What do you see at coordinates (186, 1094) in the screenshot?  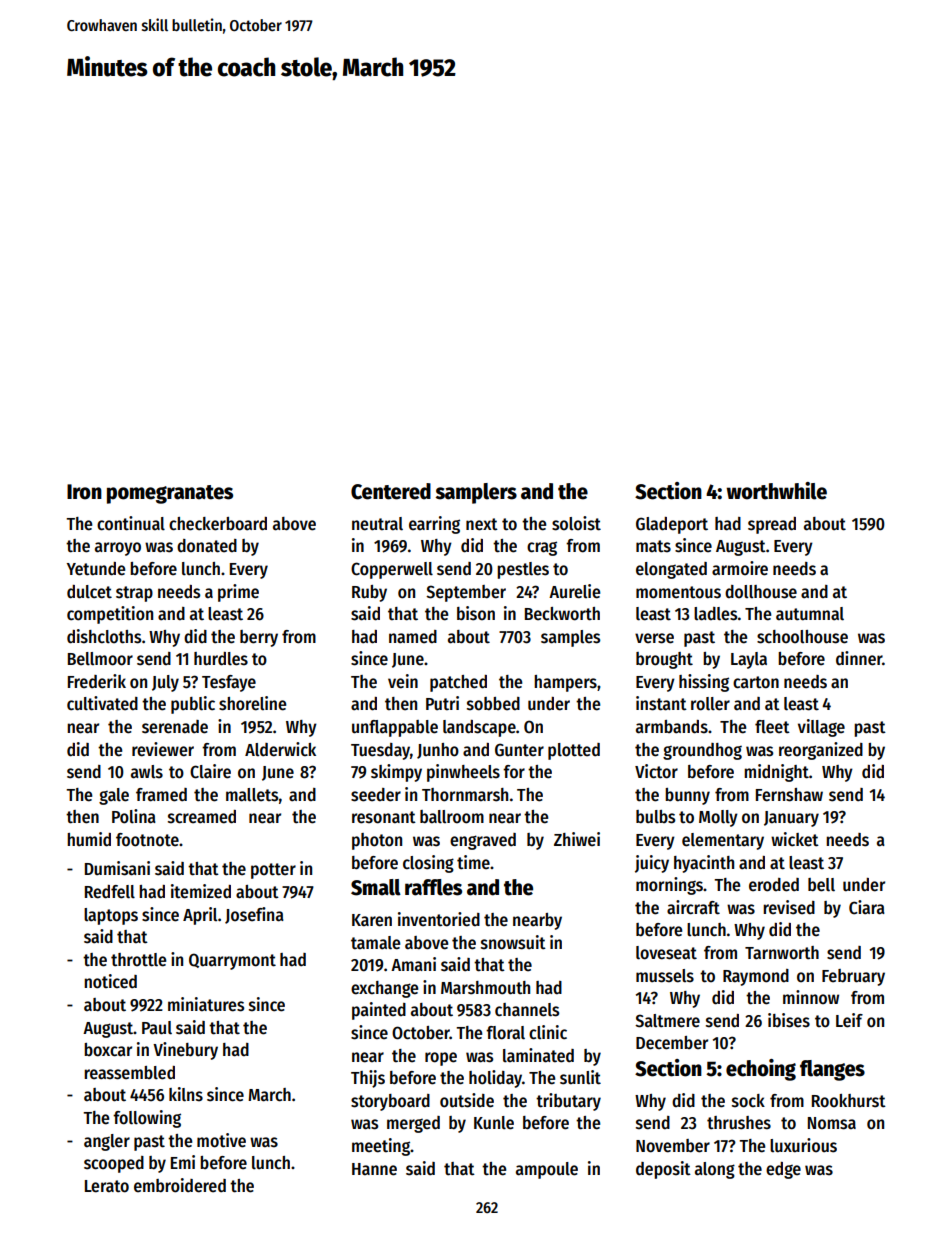 I see `kilns` at bounding box center [186, 1094].
